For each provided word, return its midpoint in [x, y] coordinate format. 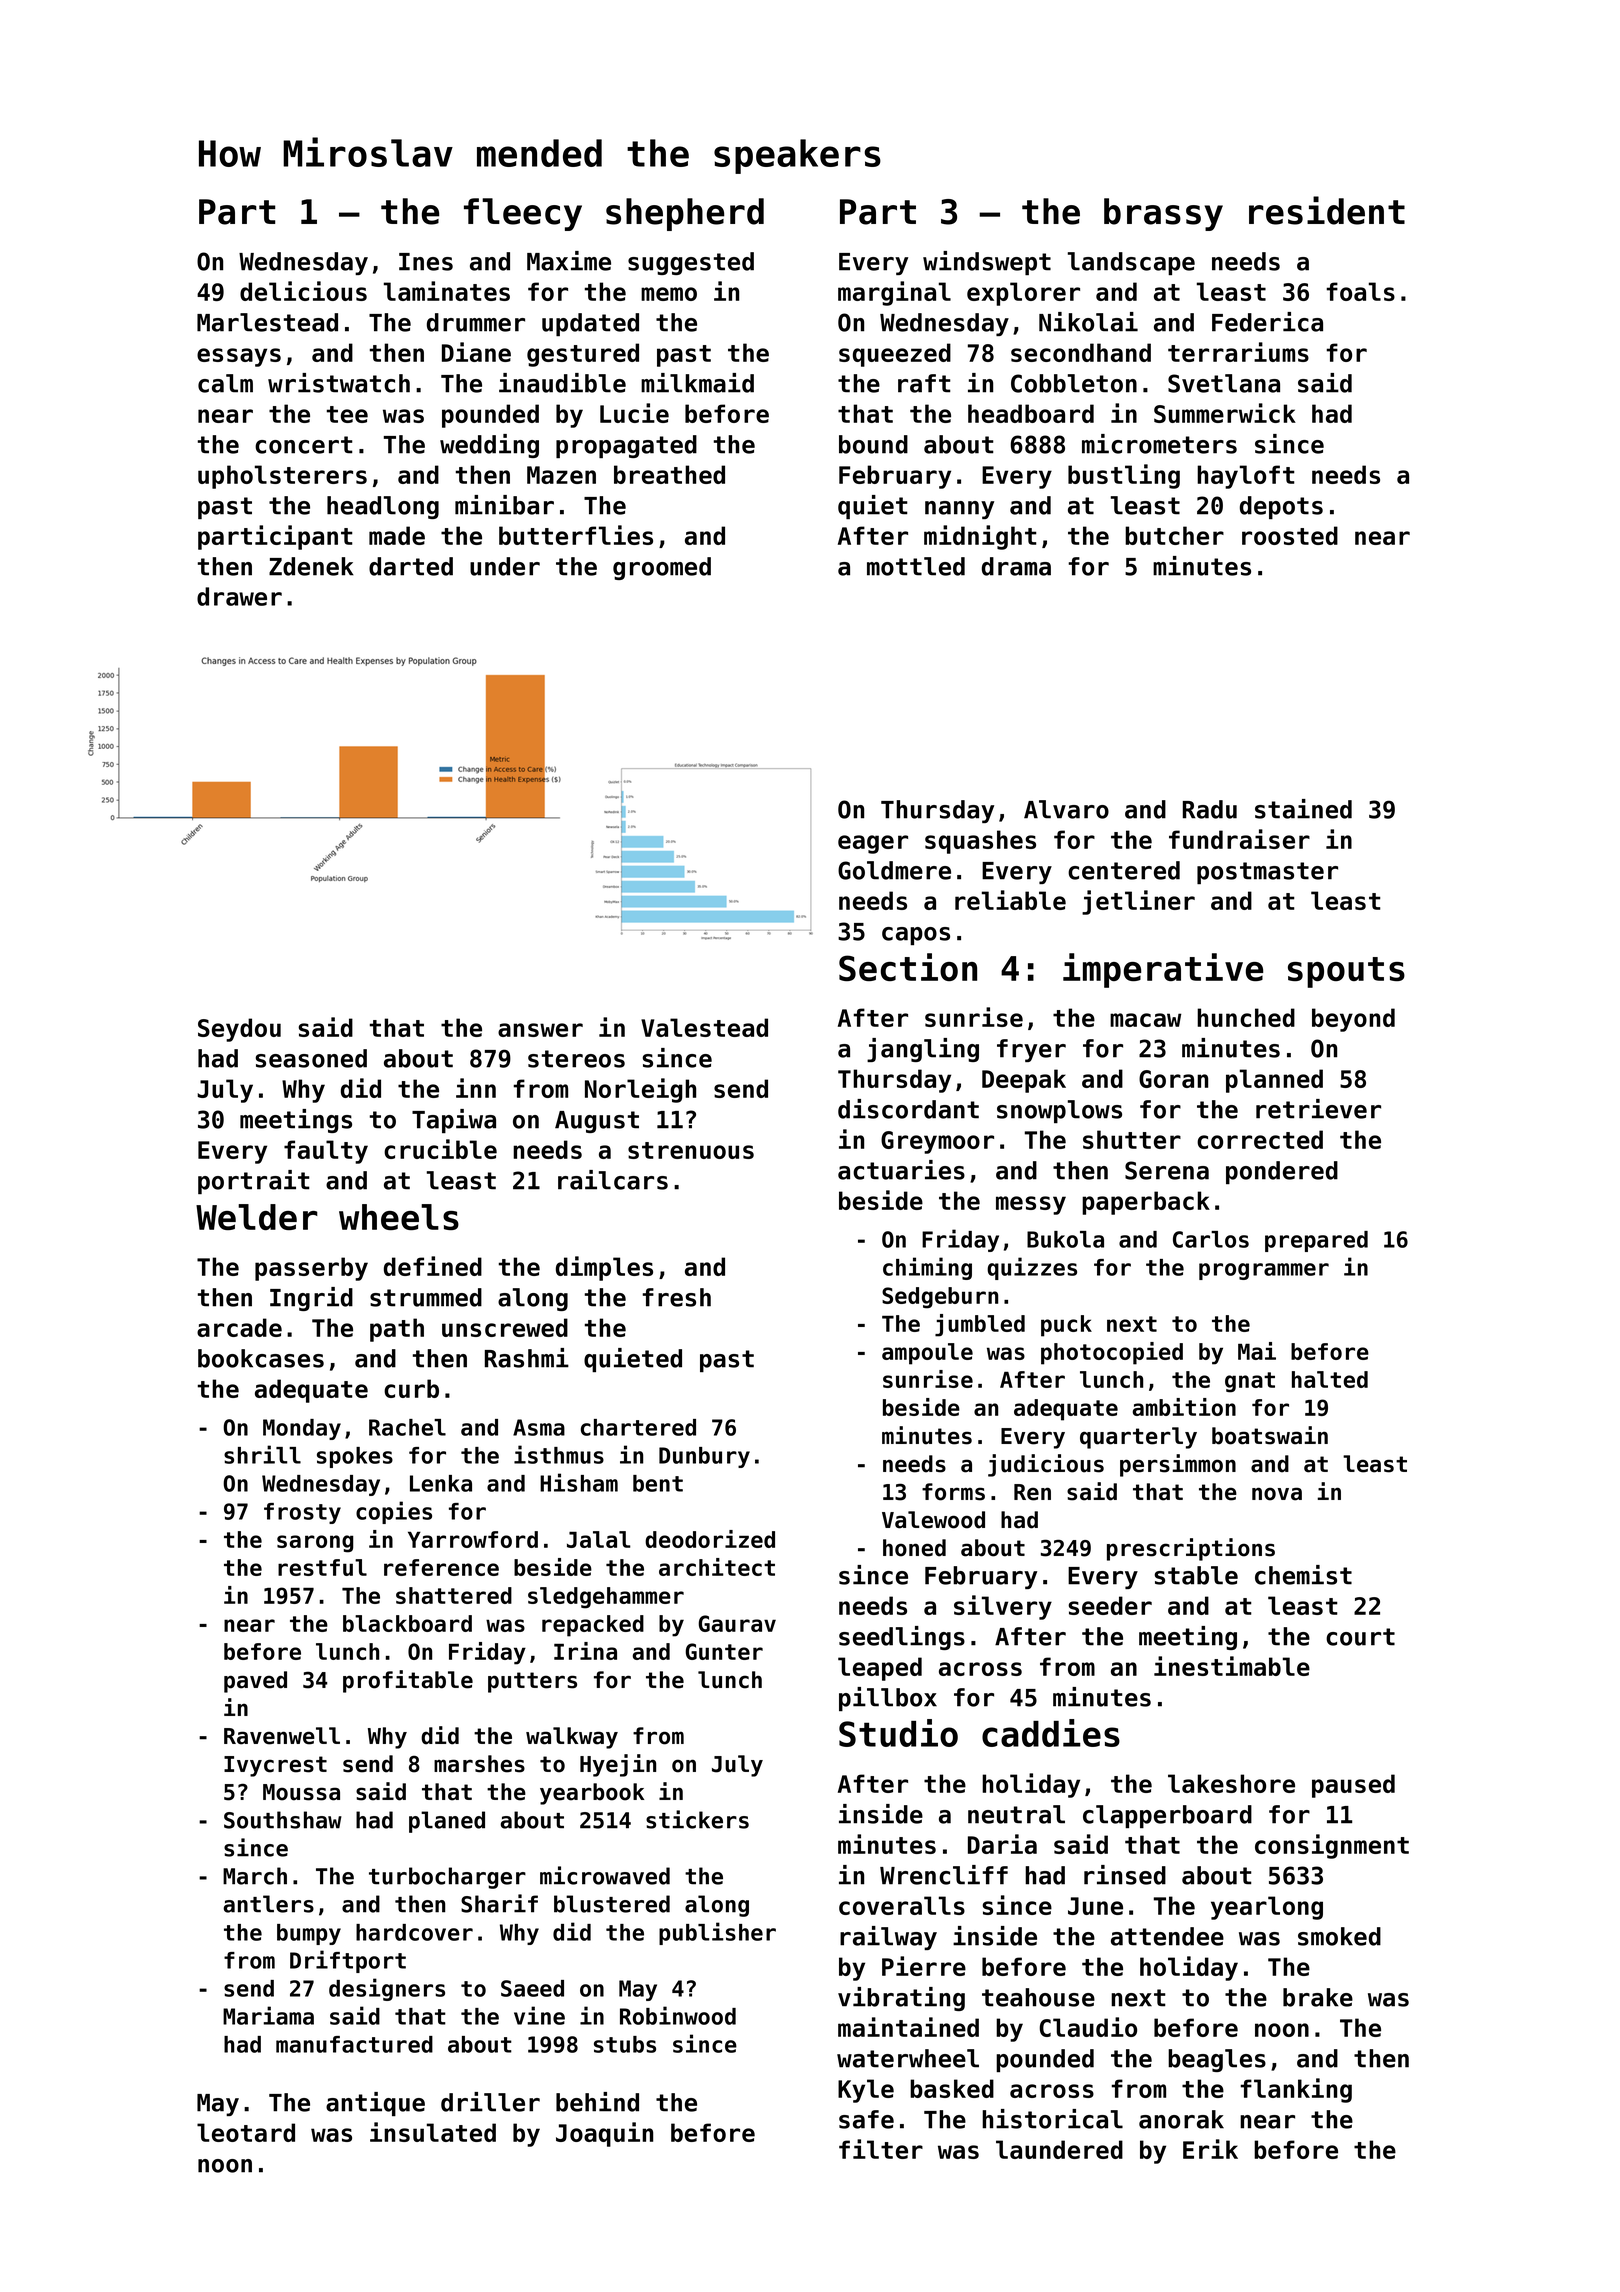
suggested [691, 263]
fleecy [523, 214]
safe [866, 2119]
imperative [1163, 970]
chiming [927, 1268]
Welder [257, 1217]
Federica [1267, 322]
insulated [433, 2132]
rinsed [1125, 1875]
